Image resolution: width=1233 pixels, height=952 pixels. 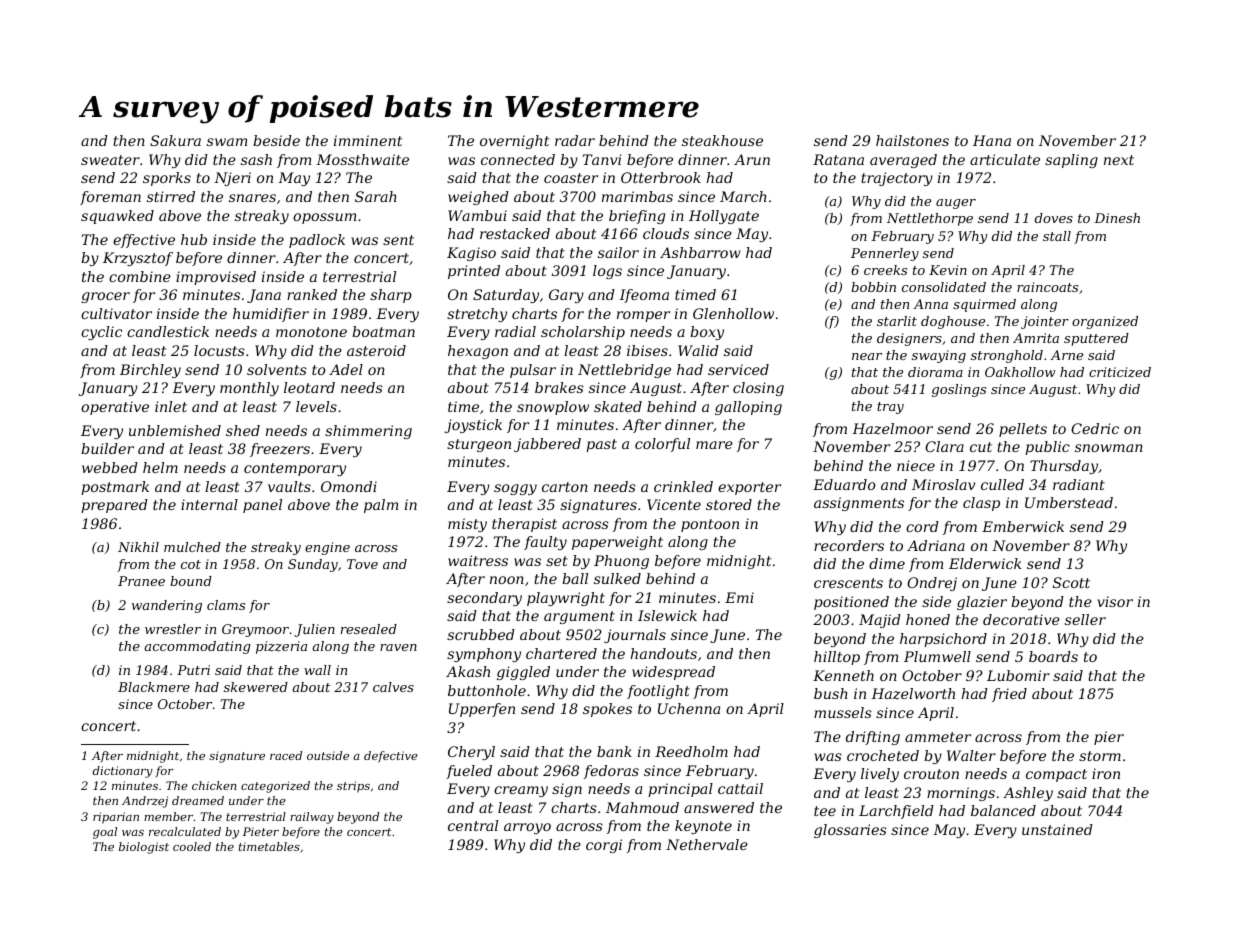 I want to click on sash, so click(x=256, y=159).
